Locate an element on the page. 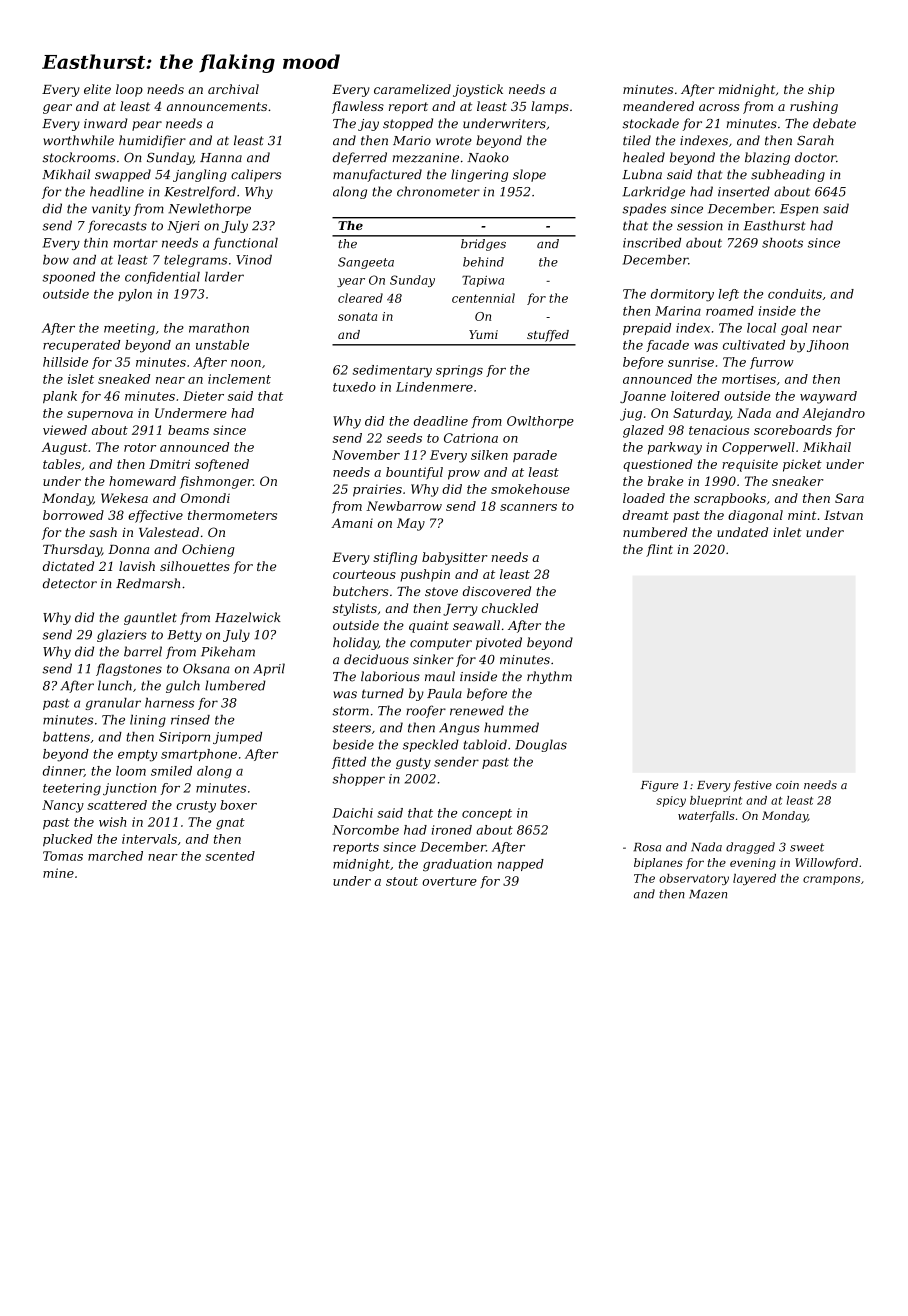 This page has width=908, height=1316. Douglas is located at coordinates (541, 745).
